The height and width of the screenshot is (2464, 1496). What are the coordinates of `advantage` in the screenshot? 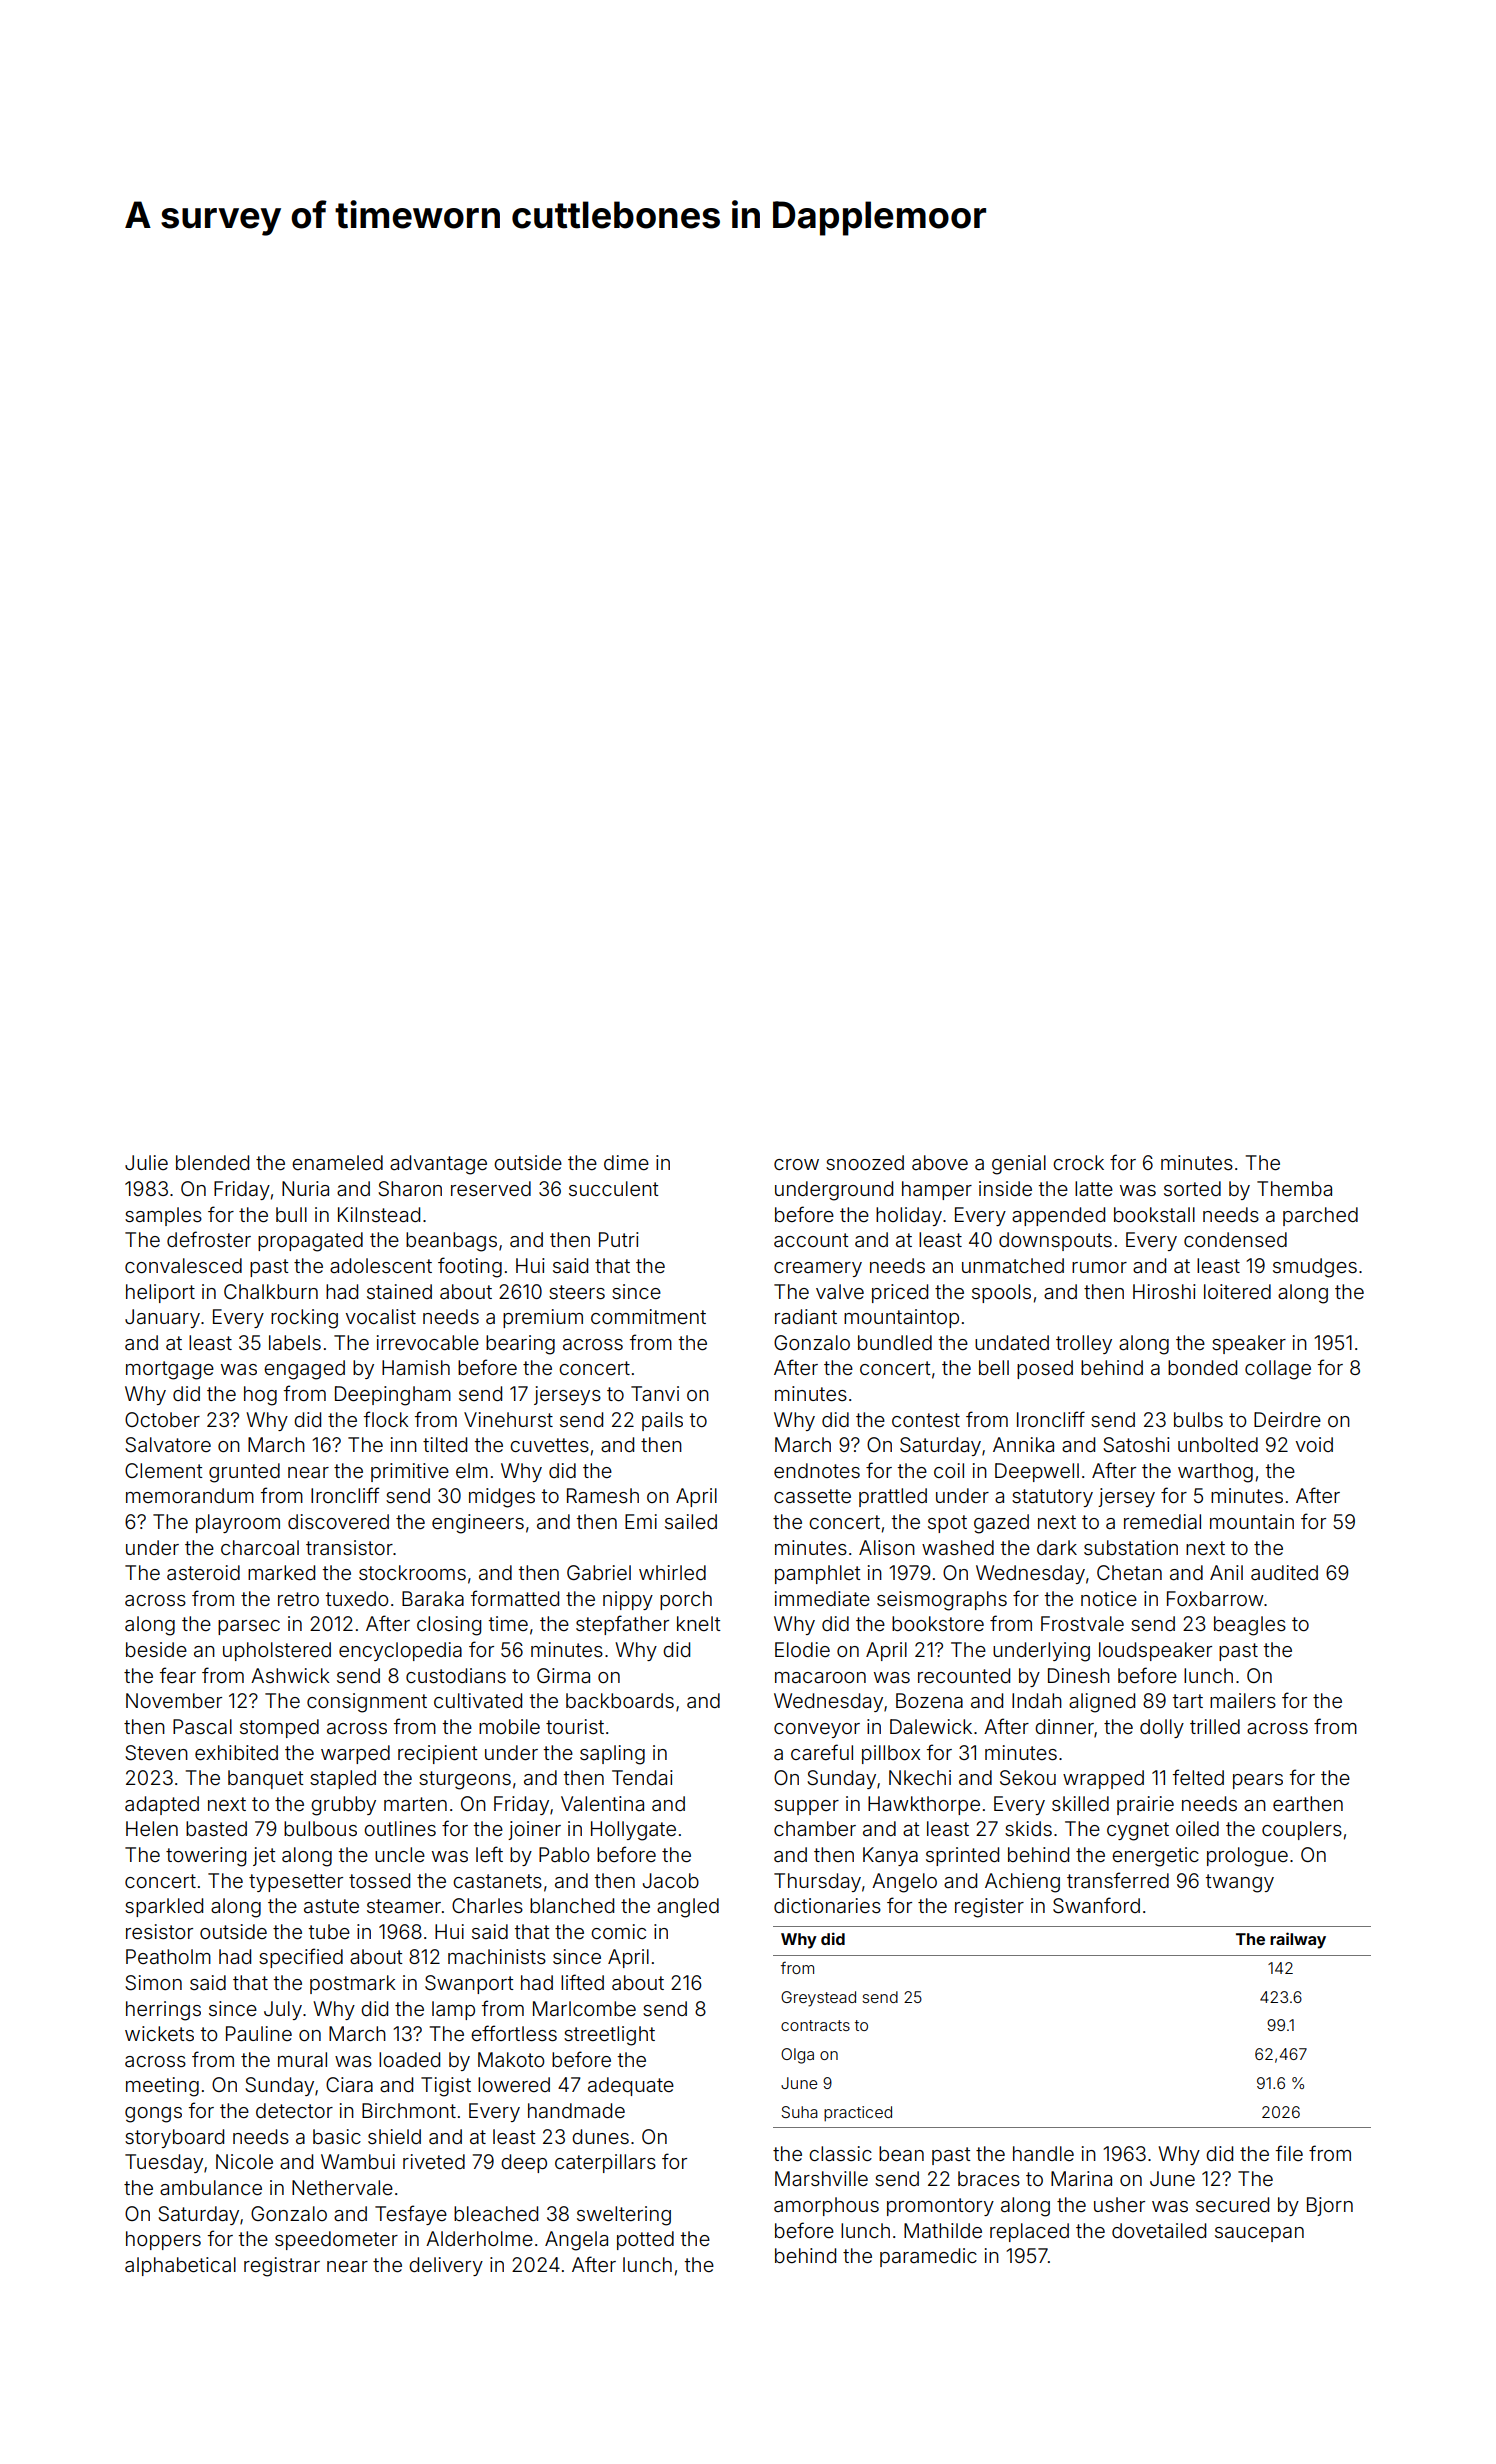 It's located at (438, 1165).
